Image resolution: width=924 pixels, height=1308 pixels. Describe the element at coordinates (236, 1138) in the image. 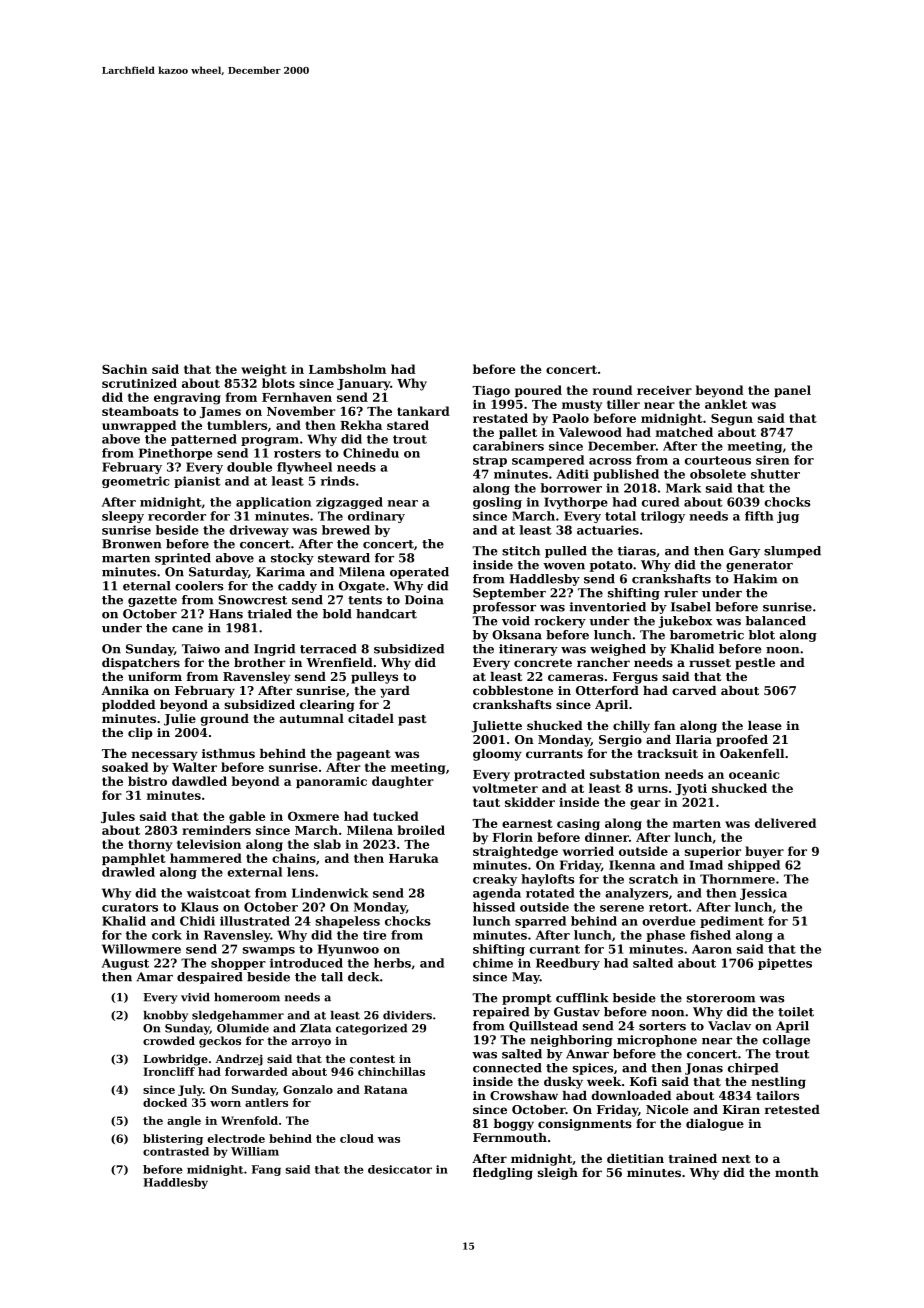

I see `electrode` at that location.
